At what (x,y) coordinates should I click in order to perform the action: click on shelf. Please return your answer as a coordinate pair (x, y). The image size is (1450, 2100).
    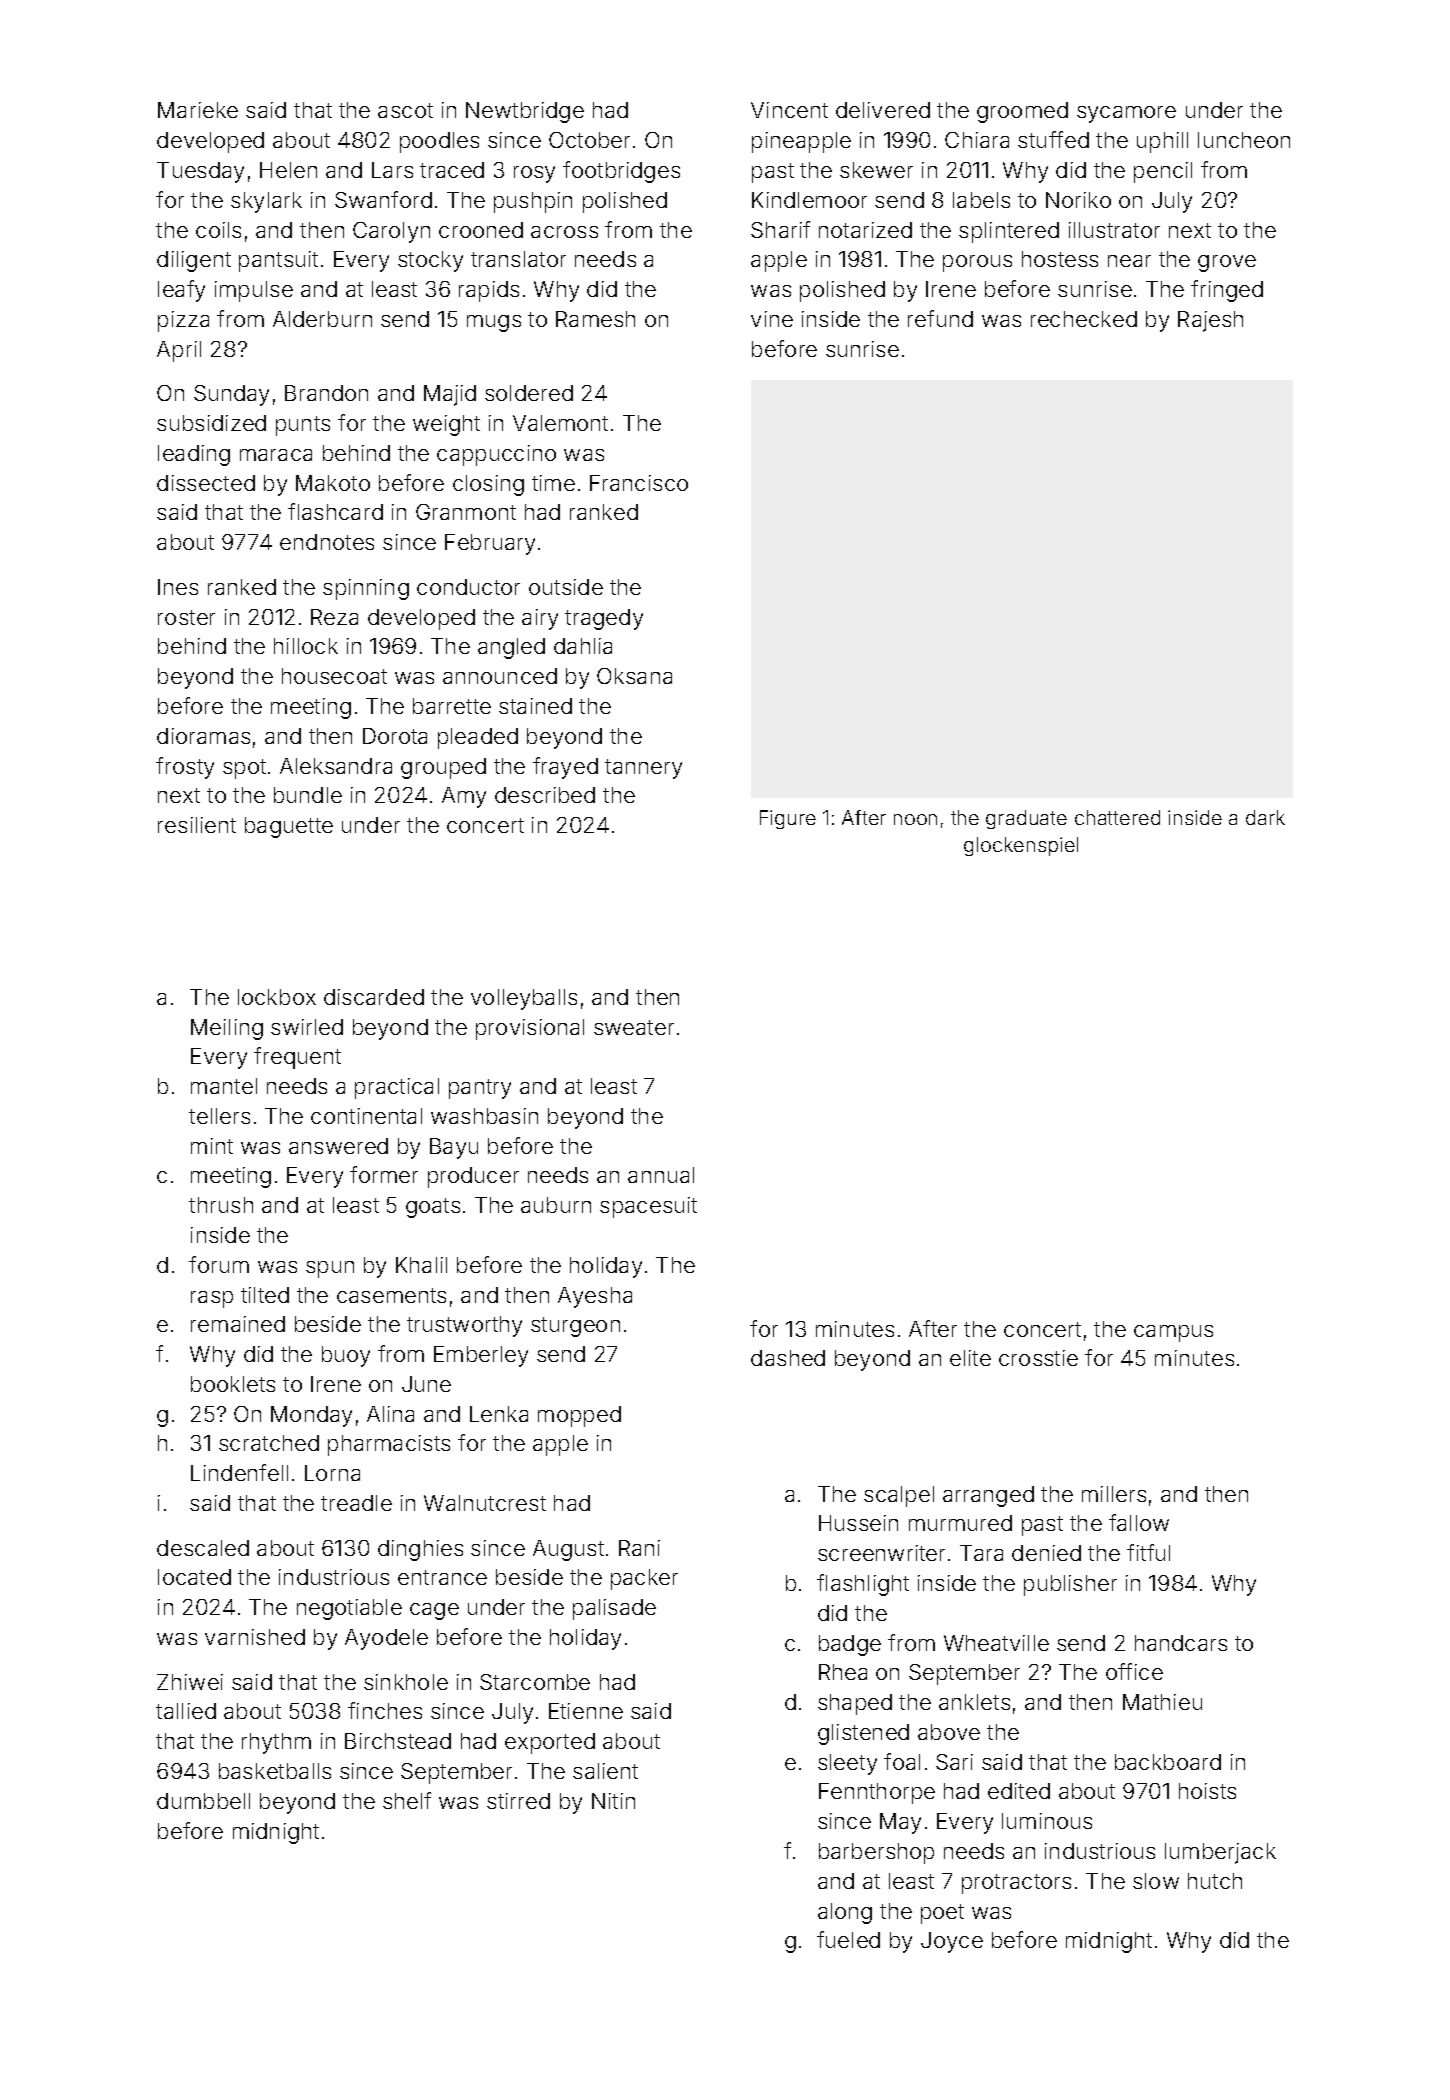
    Looking at the image, I should click on (407, 1800).
